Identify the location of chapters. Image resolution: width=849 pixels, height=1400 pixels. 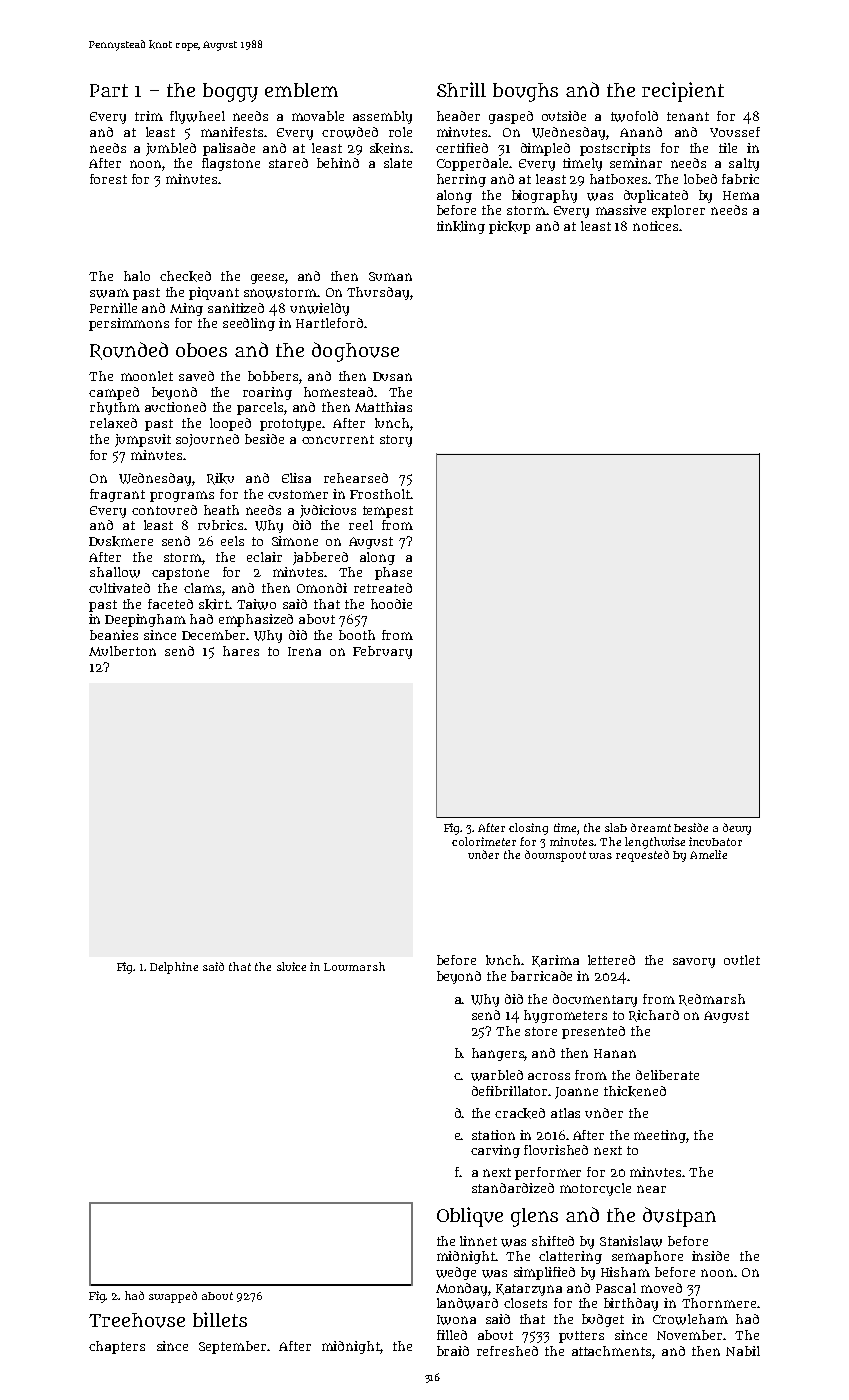
(117, 1347).
